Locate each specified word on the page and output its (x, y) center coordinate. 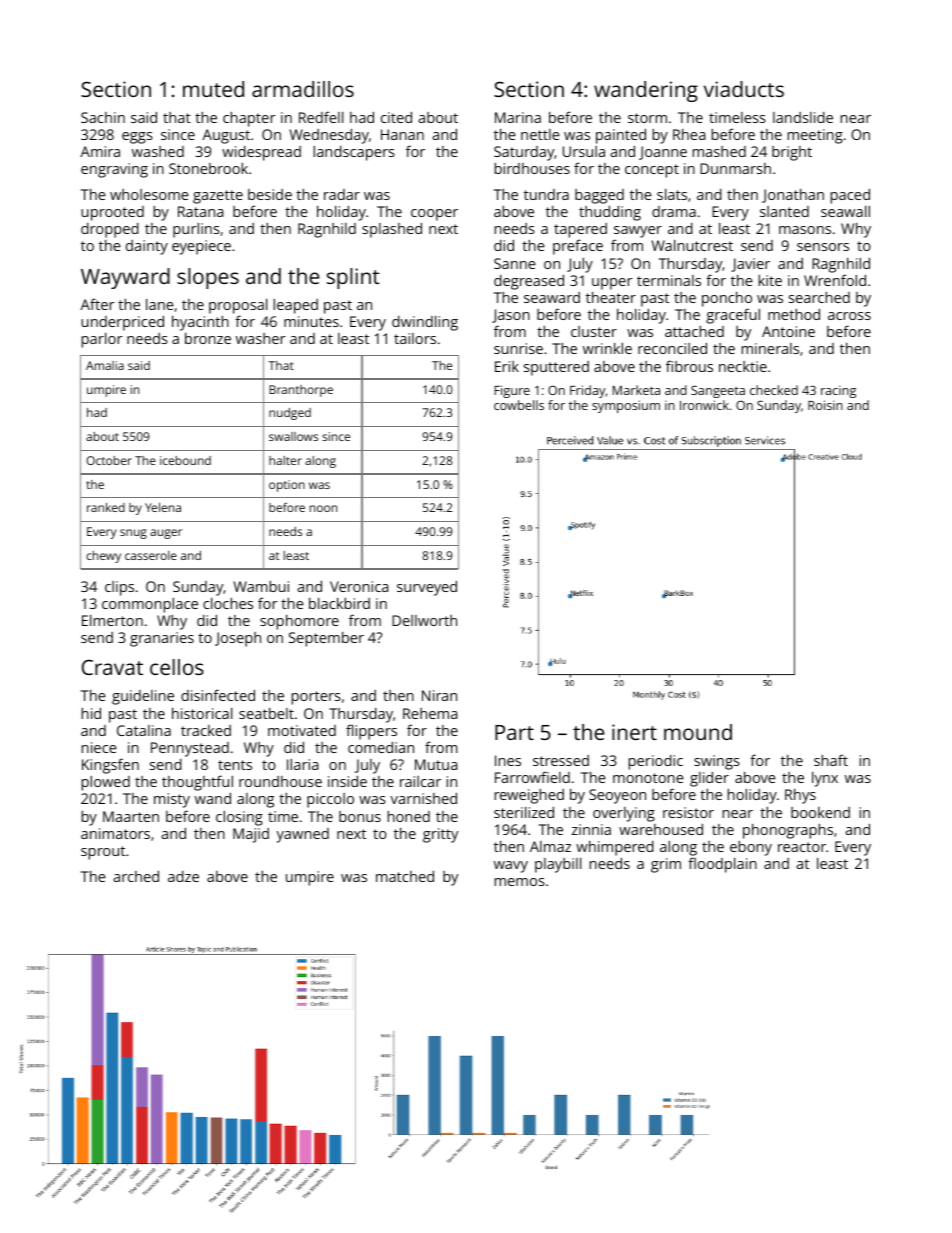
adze (183, 876)
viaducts (744, 89)
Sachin (103, 117)
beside (270, 194)
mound (698, 732)
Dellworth (424, 620)
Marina (518, 117)
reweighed (529, 796)
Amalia (105, 365)
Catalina (144, 730)
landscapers (354, 153)
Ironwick (704, 405)
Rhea (689, 134)
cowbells (519, 405)
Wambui (261, 586)
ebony (751, 848)
